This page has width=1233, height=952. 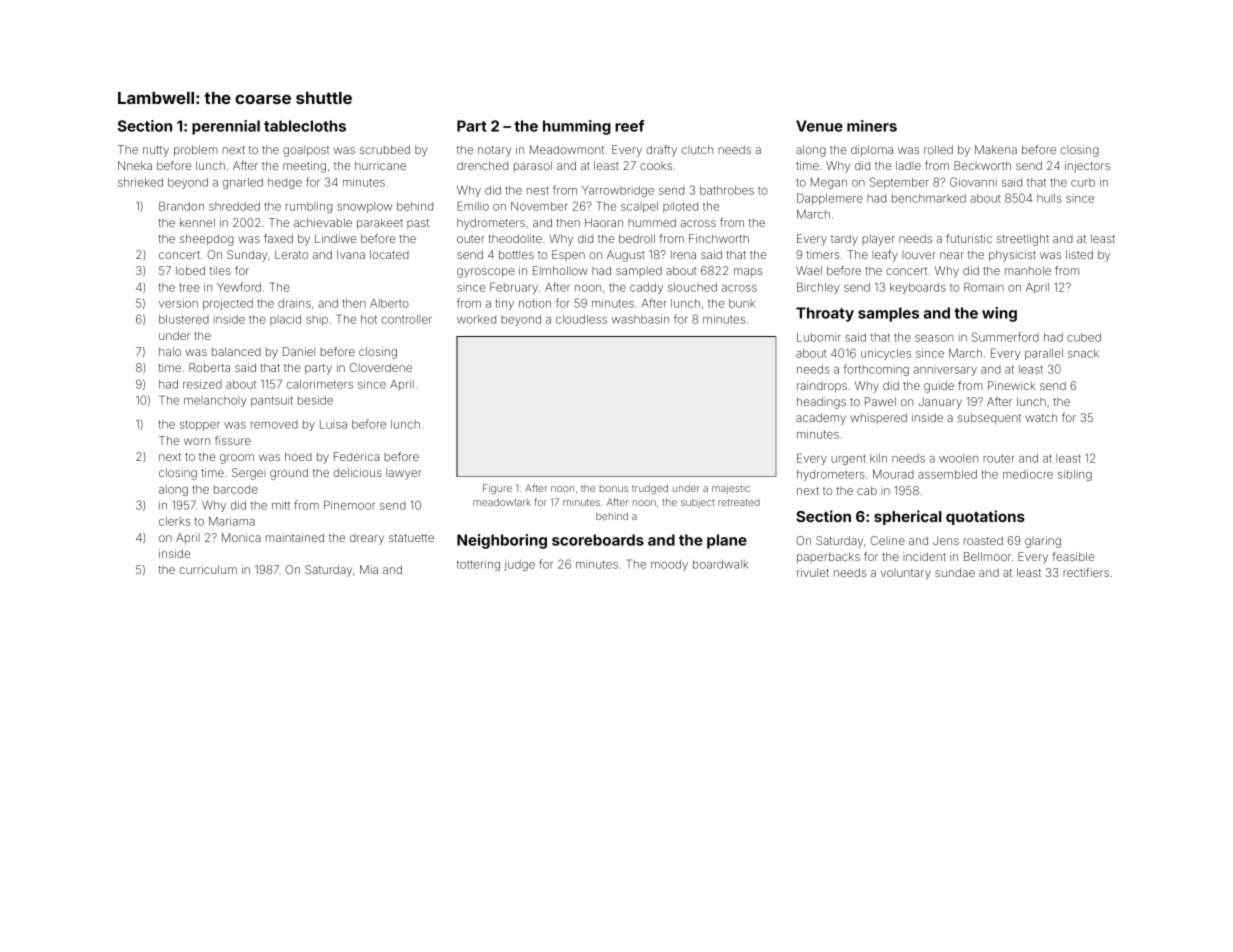 I want to click on calorimeters, so click(x=320, y=384).
